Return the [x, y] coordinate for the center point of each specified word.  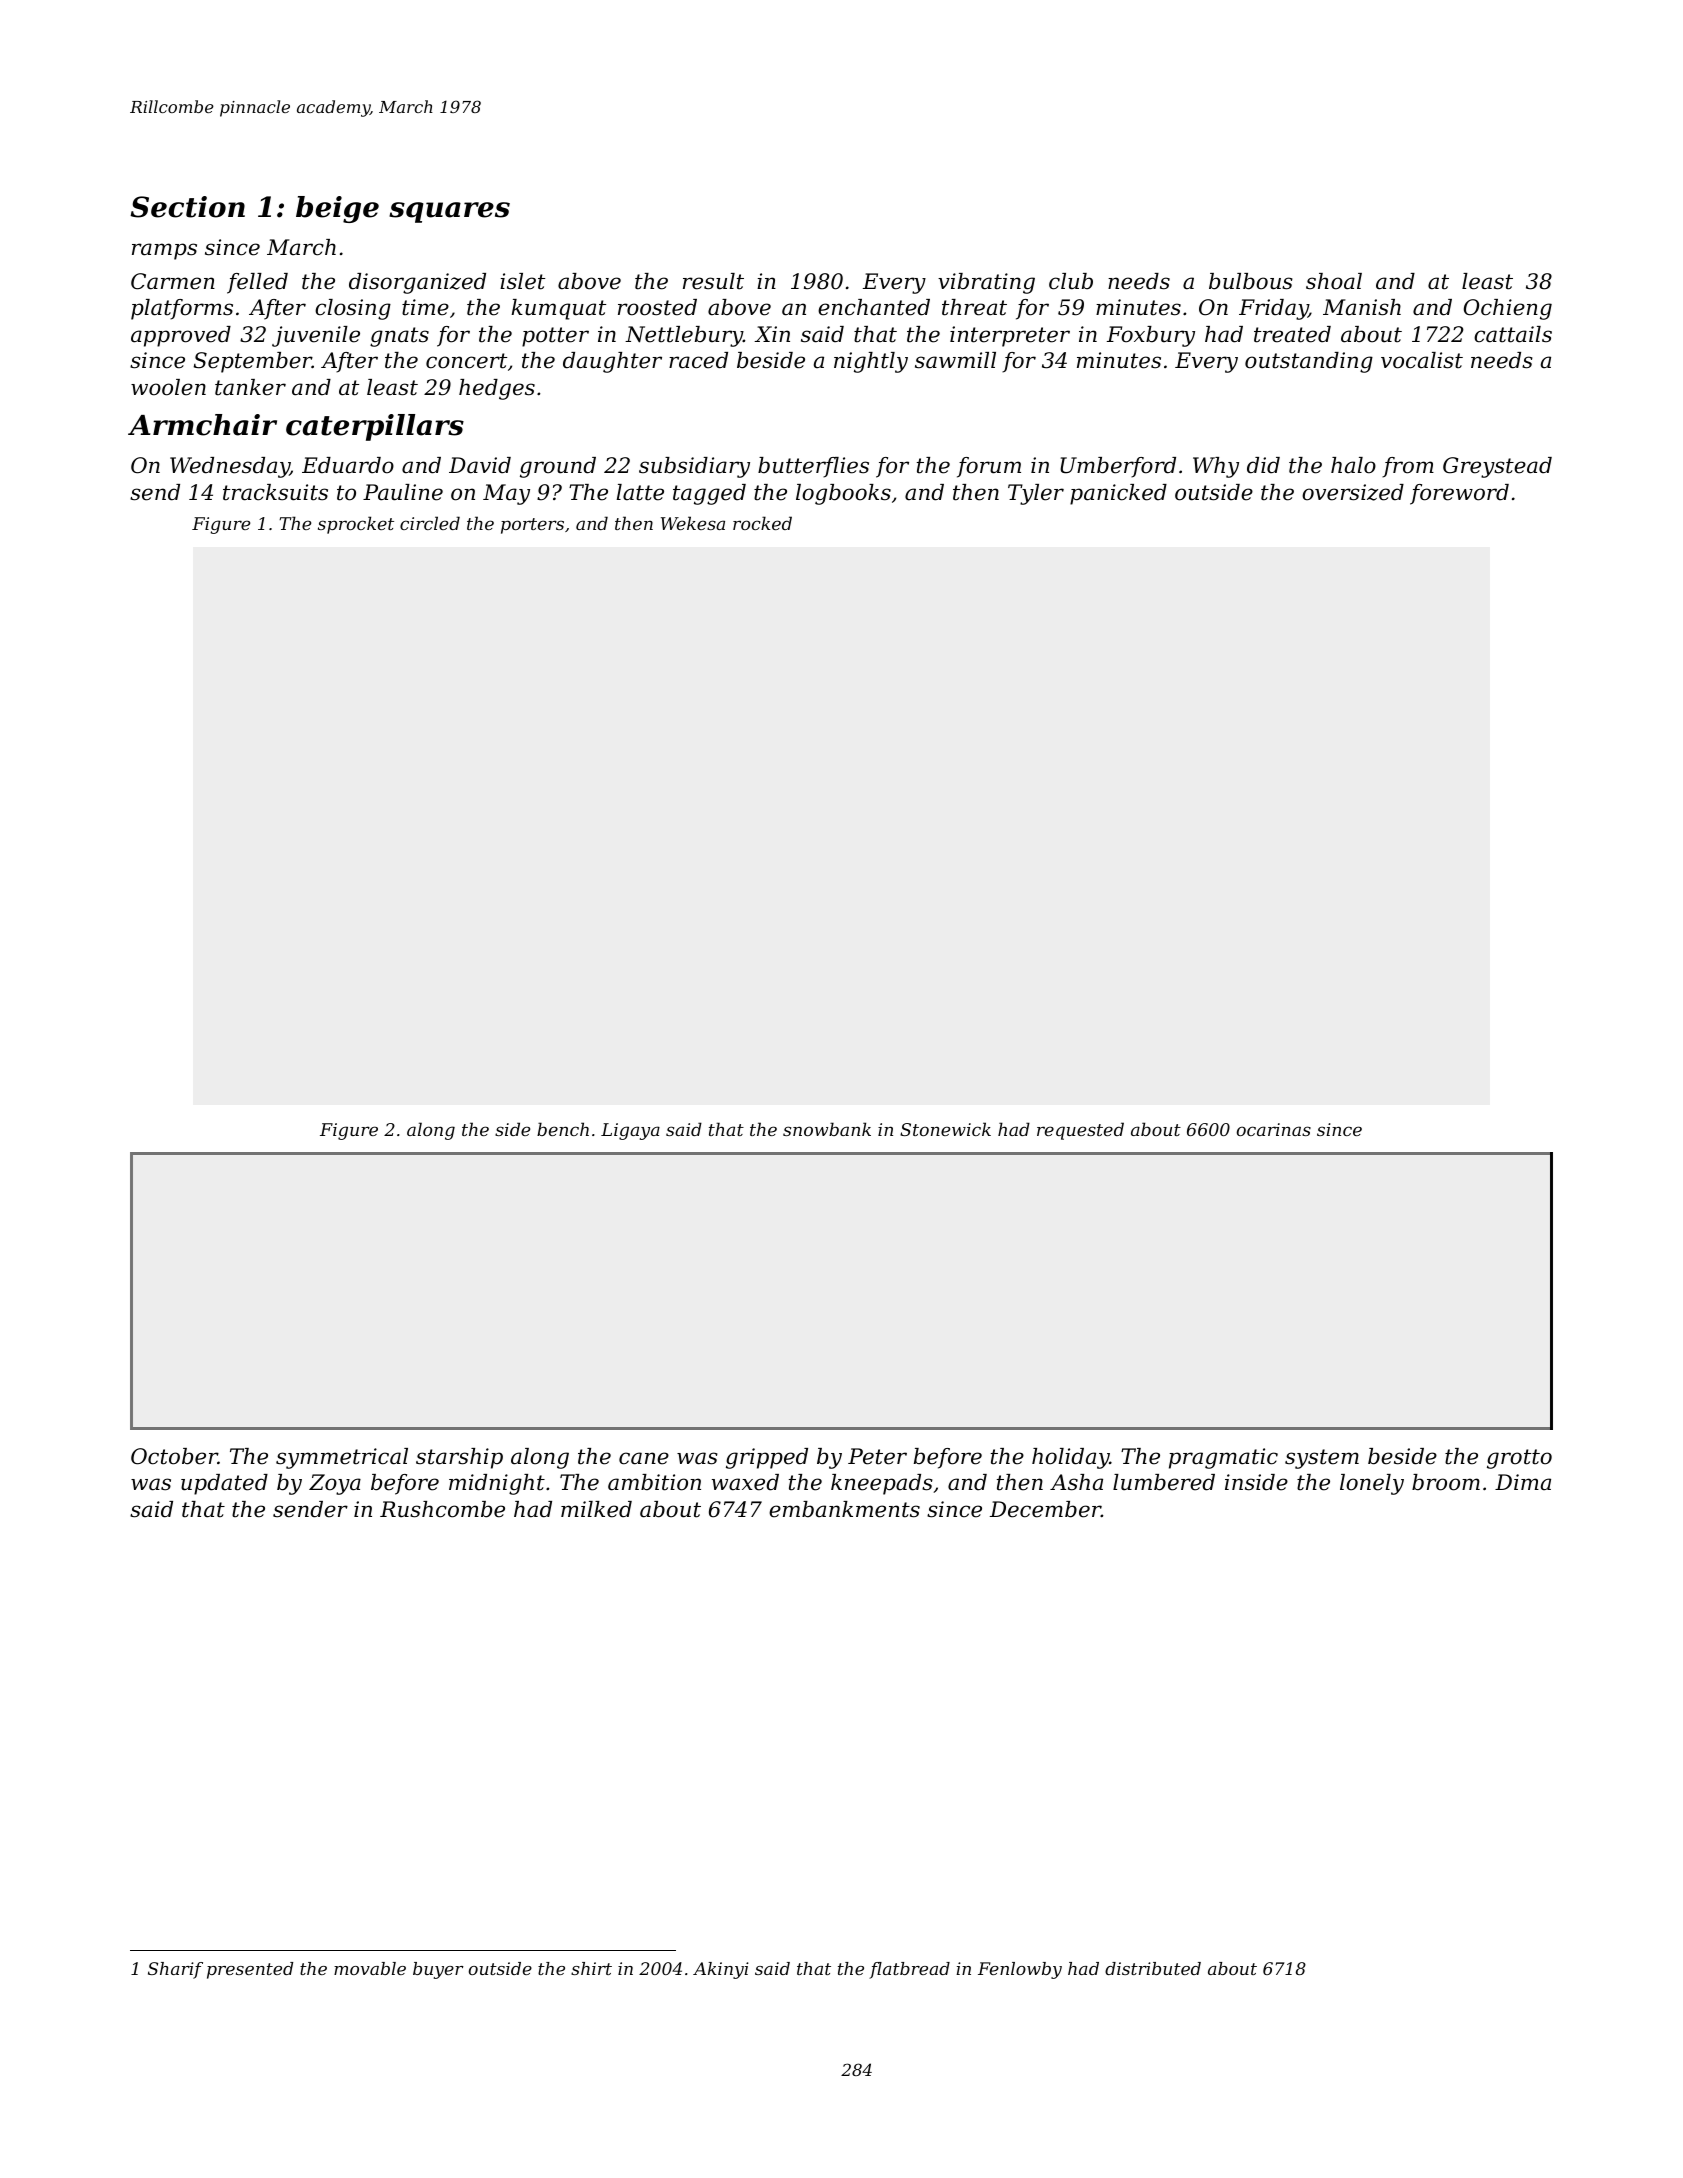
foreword [1459, 494]
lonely [1372, 1484]
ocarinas [1274, 1129]
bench [563, 1129]
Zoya [335, 1484]
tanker [250, 387]
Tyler [1036, 494]
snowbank [827, 1129]
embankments [844, 1509]
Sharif [175, 1970]
